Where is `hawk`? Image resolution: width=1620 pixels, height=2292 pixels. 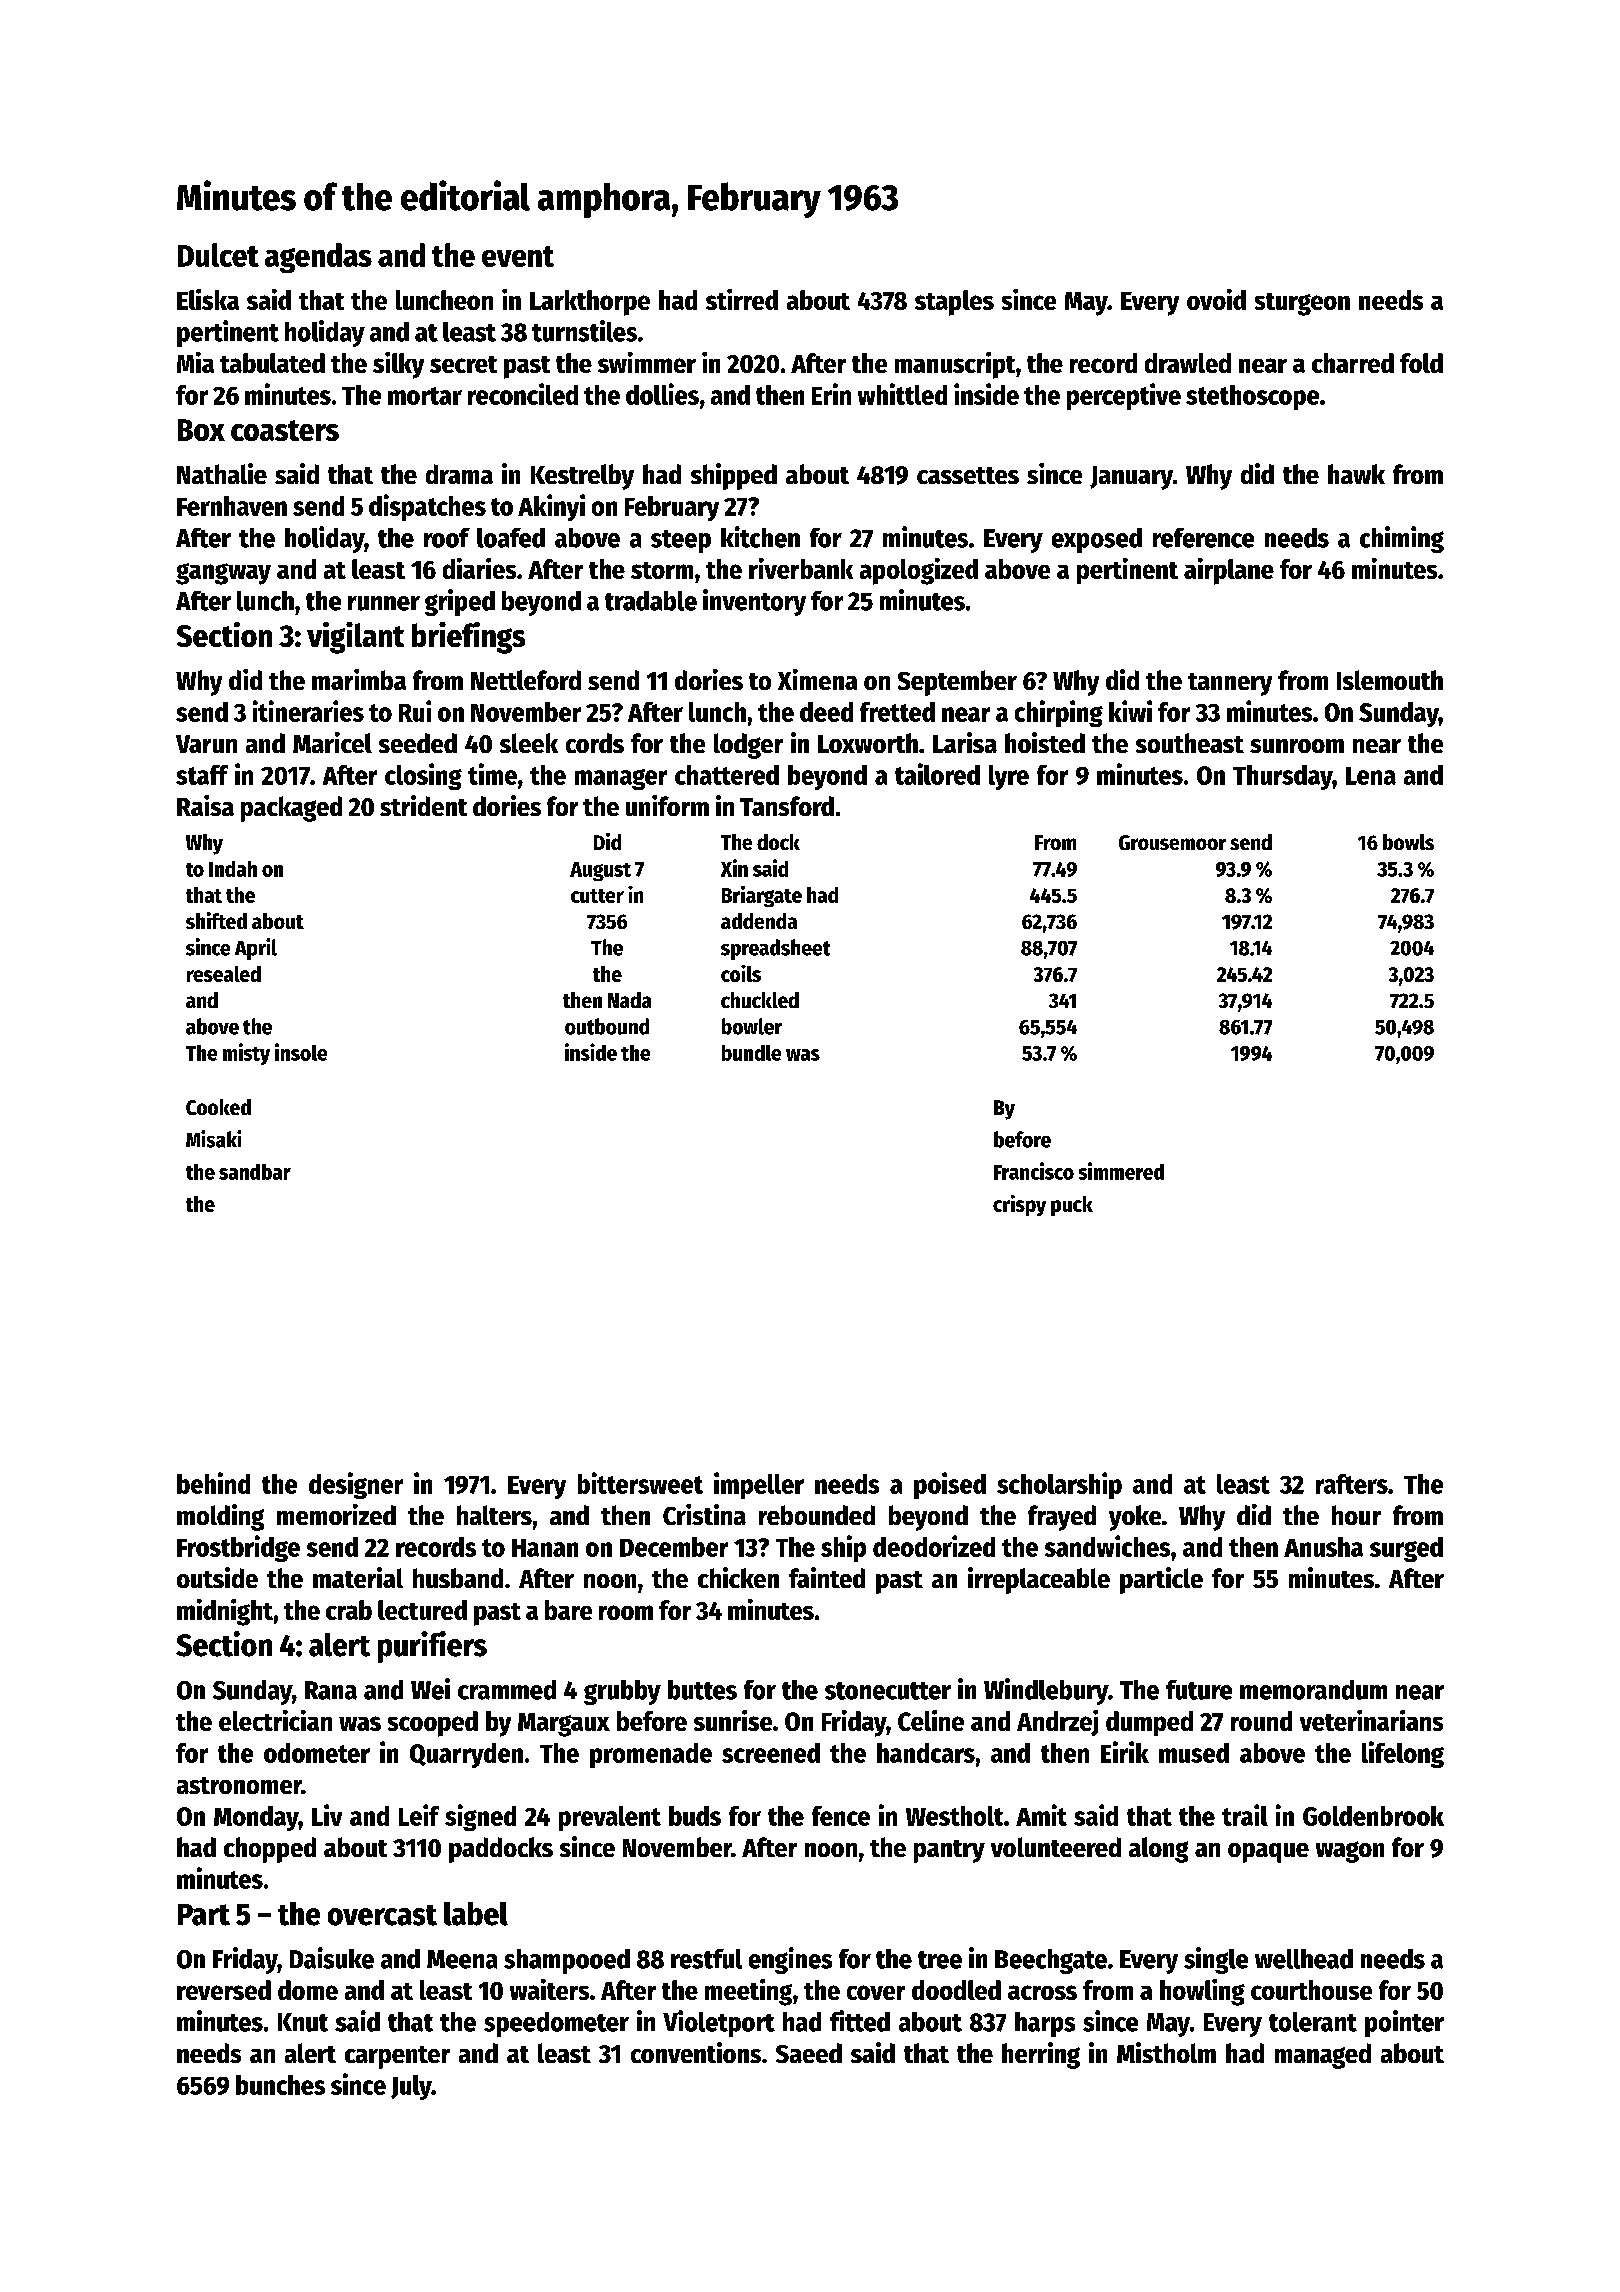
hawk is located at coordinates (1356, 474).
